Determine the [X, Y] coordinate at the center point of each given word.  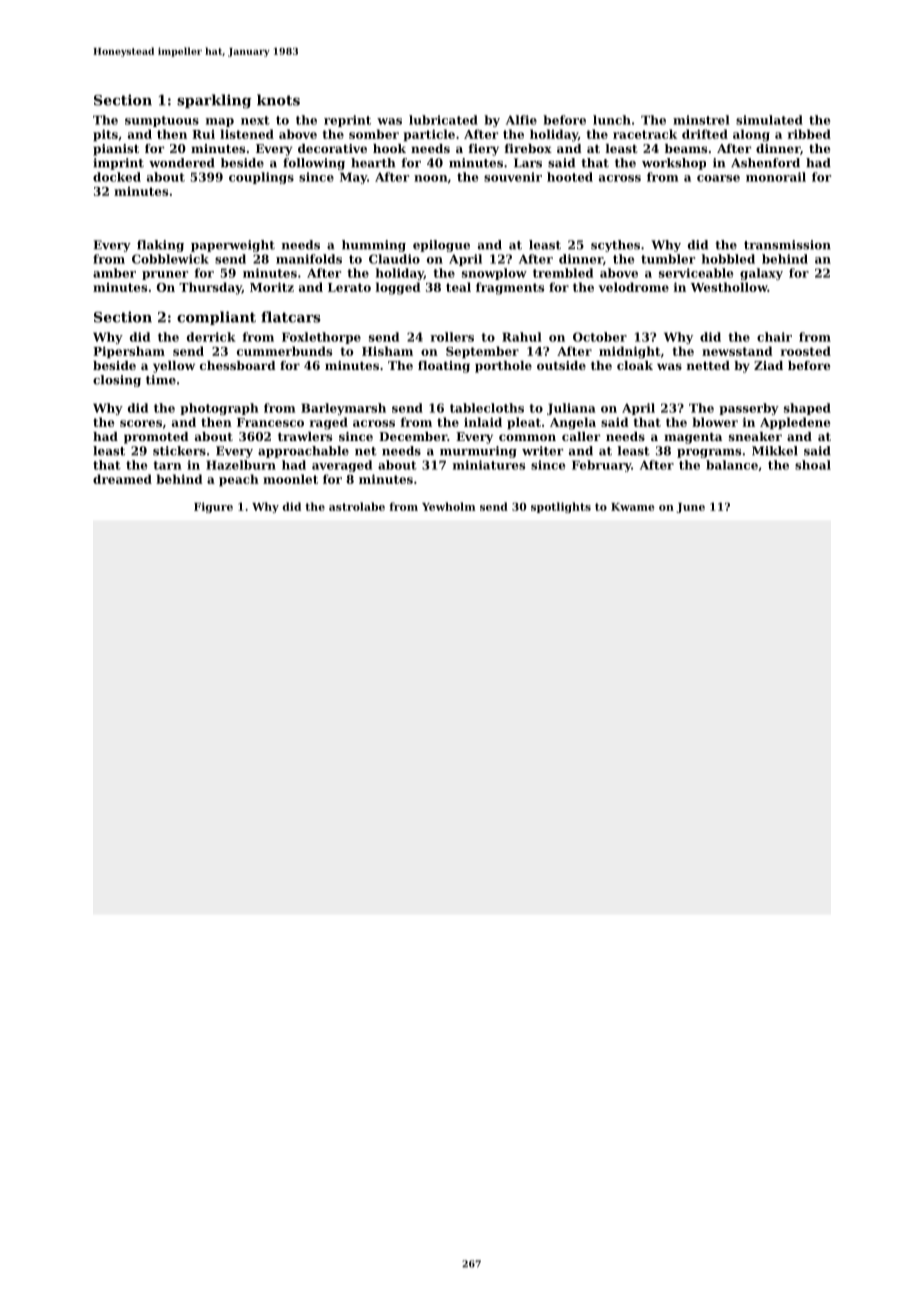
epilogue [441, 246]
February [601, 466]
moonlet [290, 479]
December [413, 436]
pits [105, 135]
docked [117, 177]
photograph [219, 409]
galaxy [761, 274]
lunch [612, 120]
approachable [303, 452]
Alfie [521, 120]
